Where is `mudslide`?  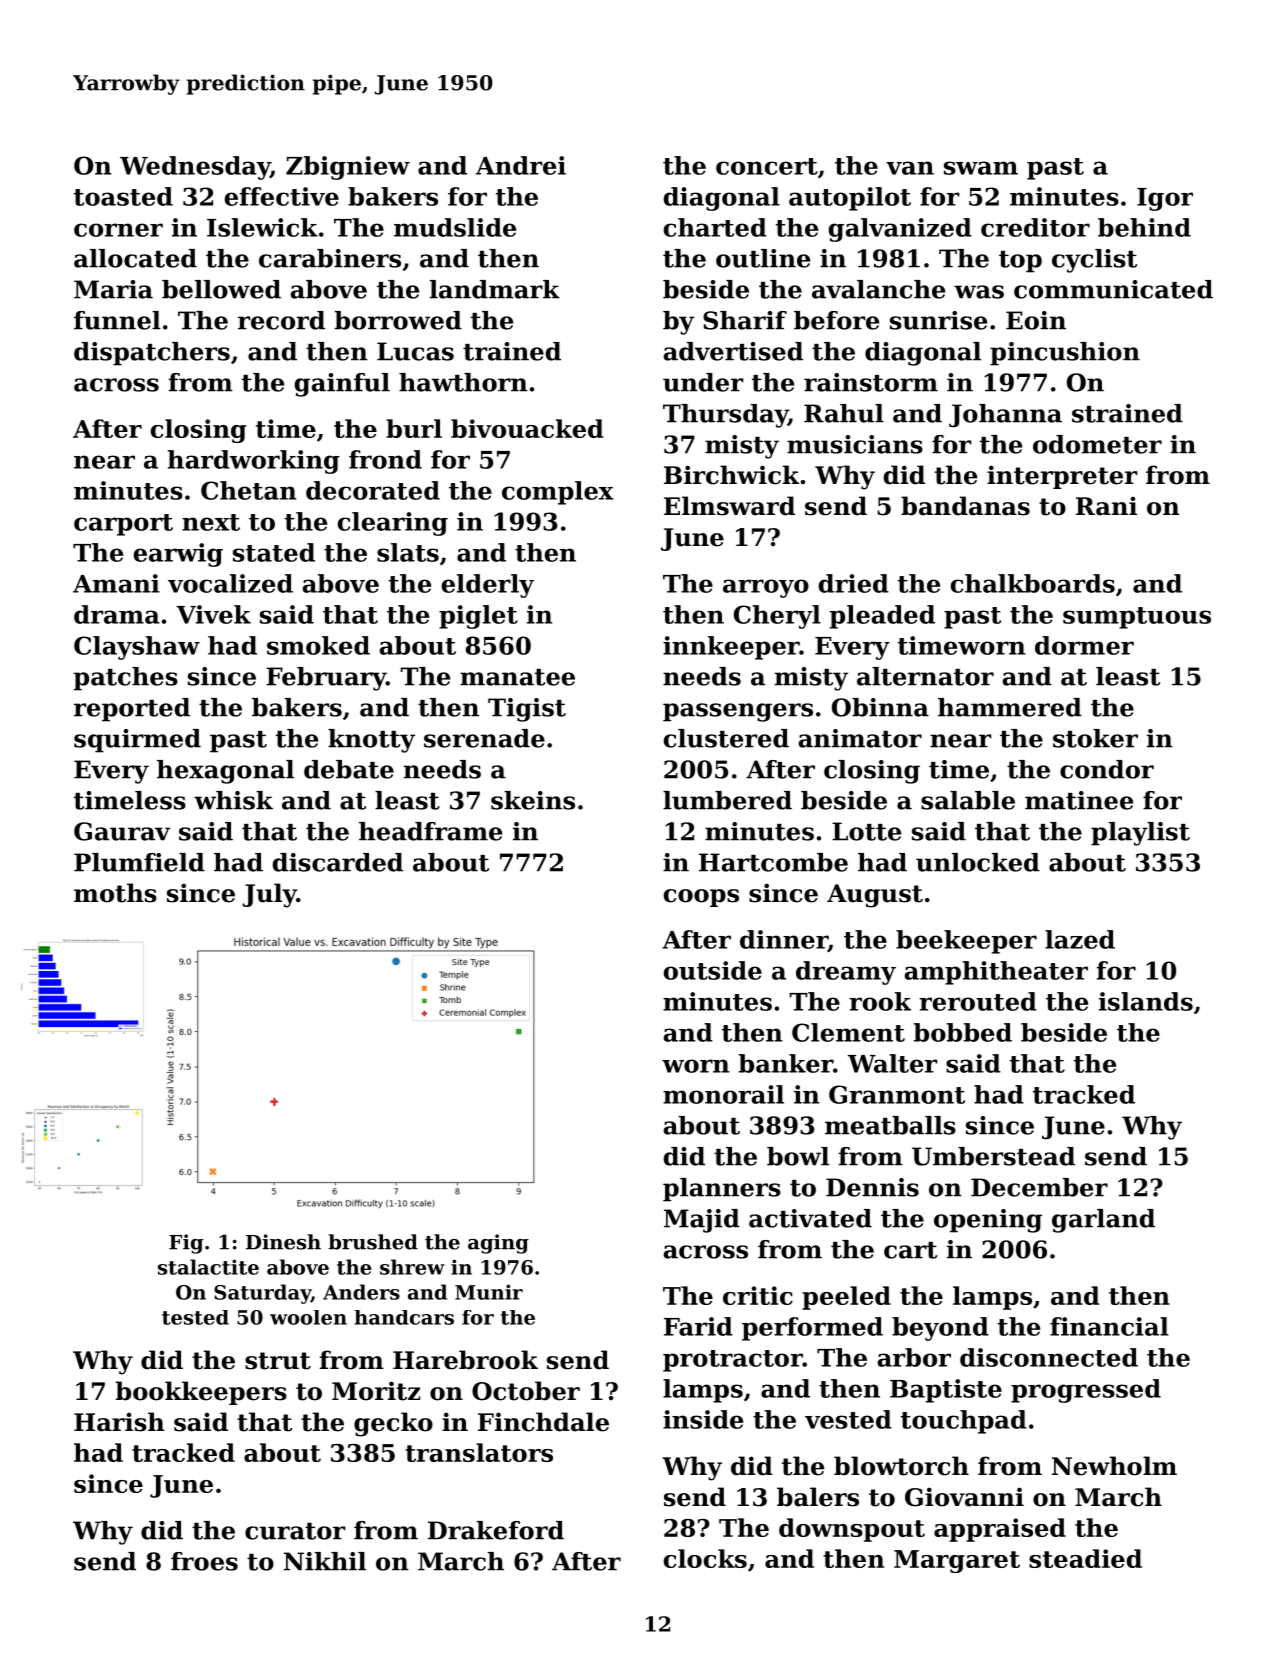 mudslide is located at coordinates (455, 227).
